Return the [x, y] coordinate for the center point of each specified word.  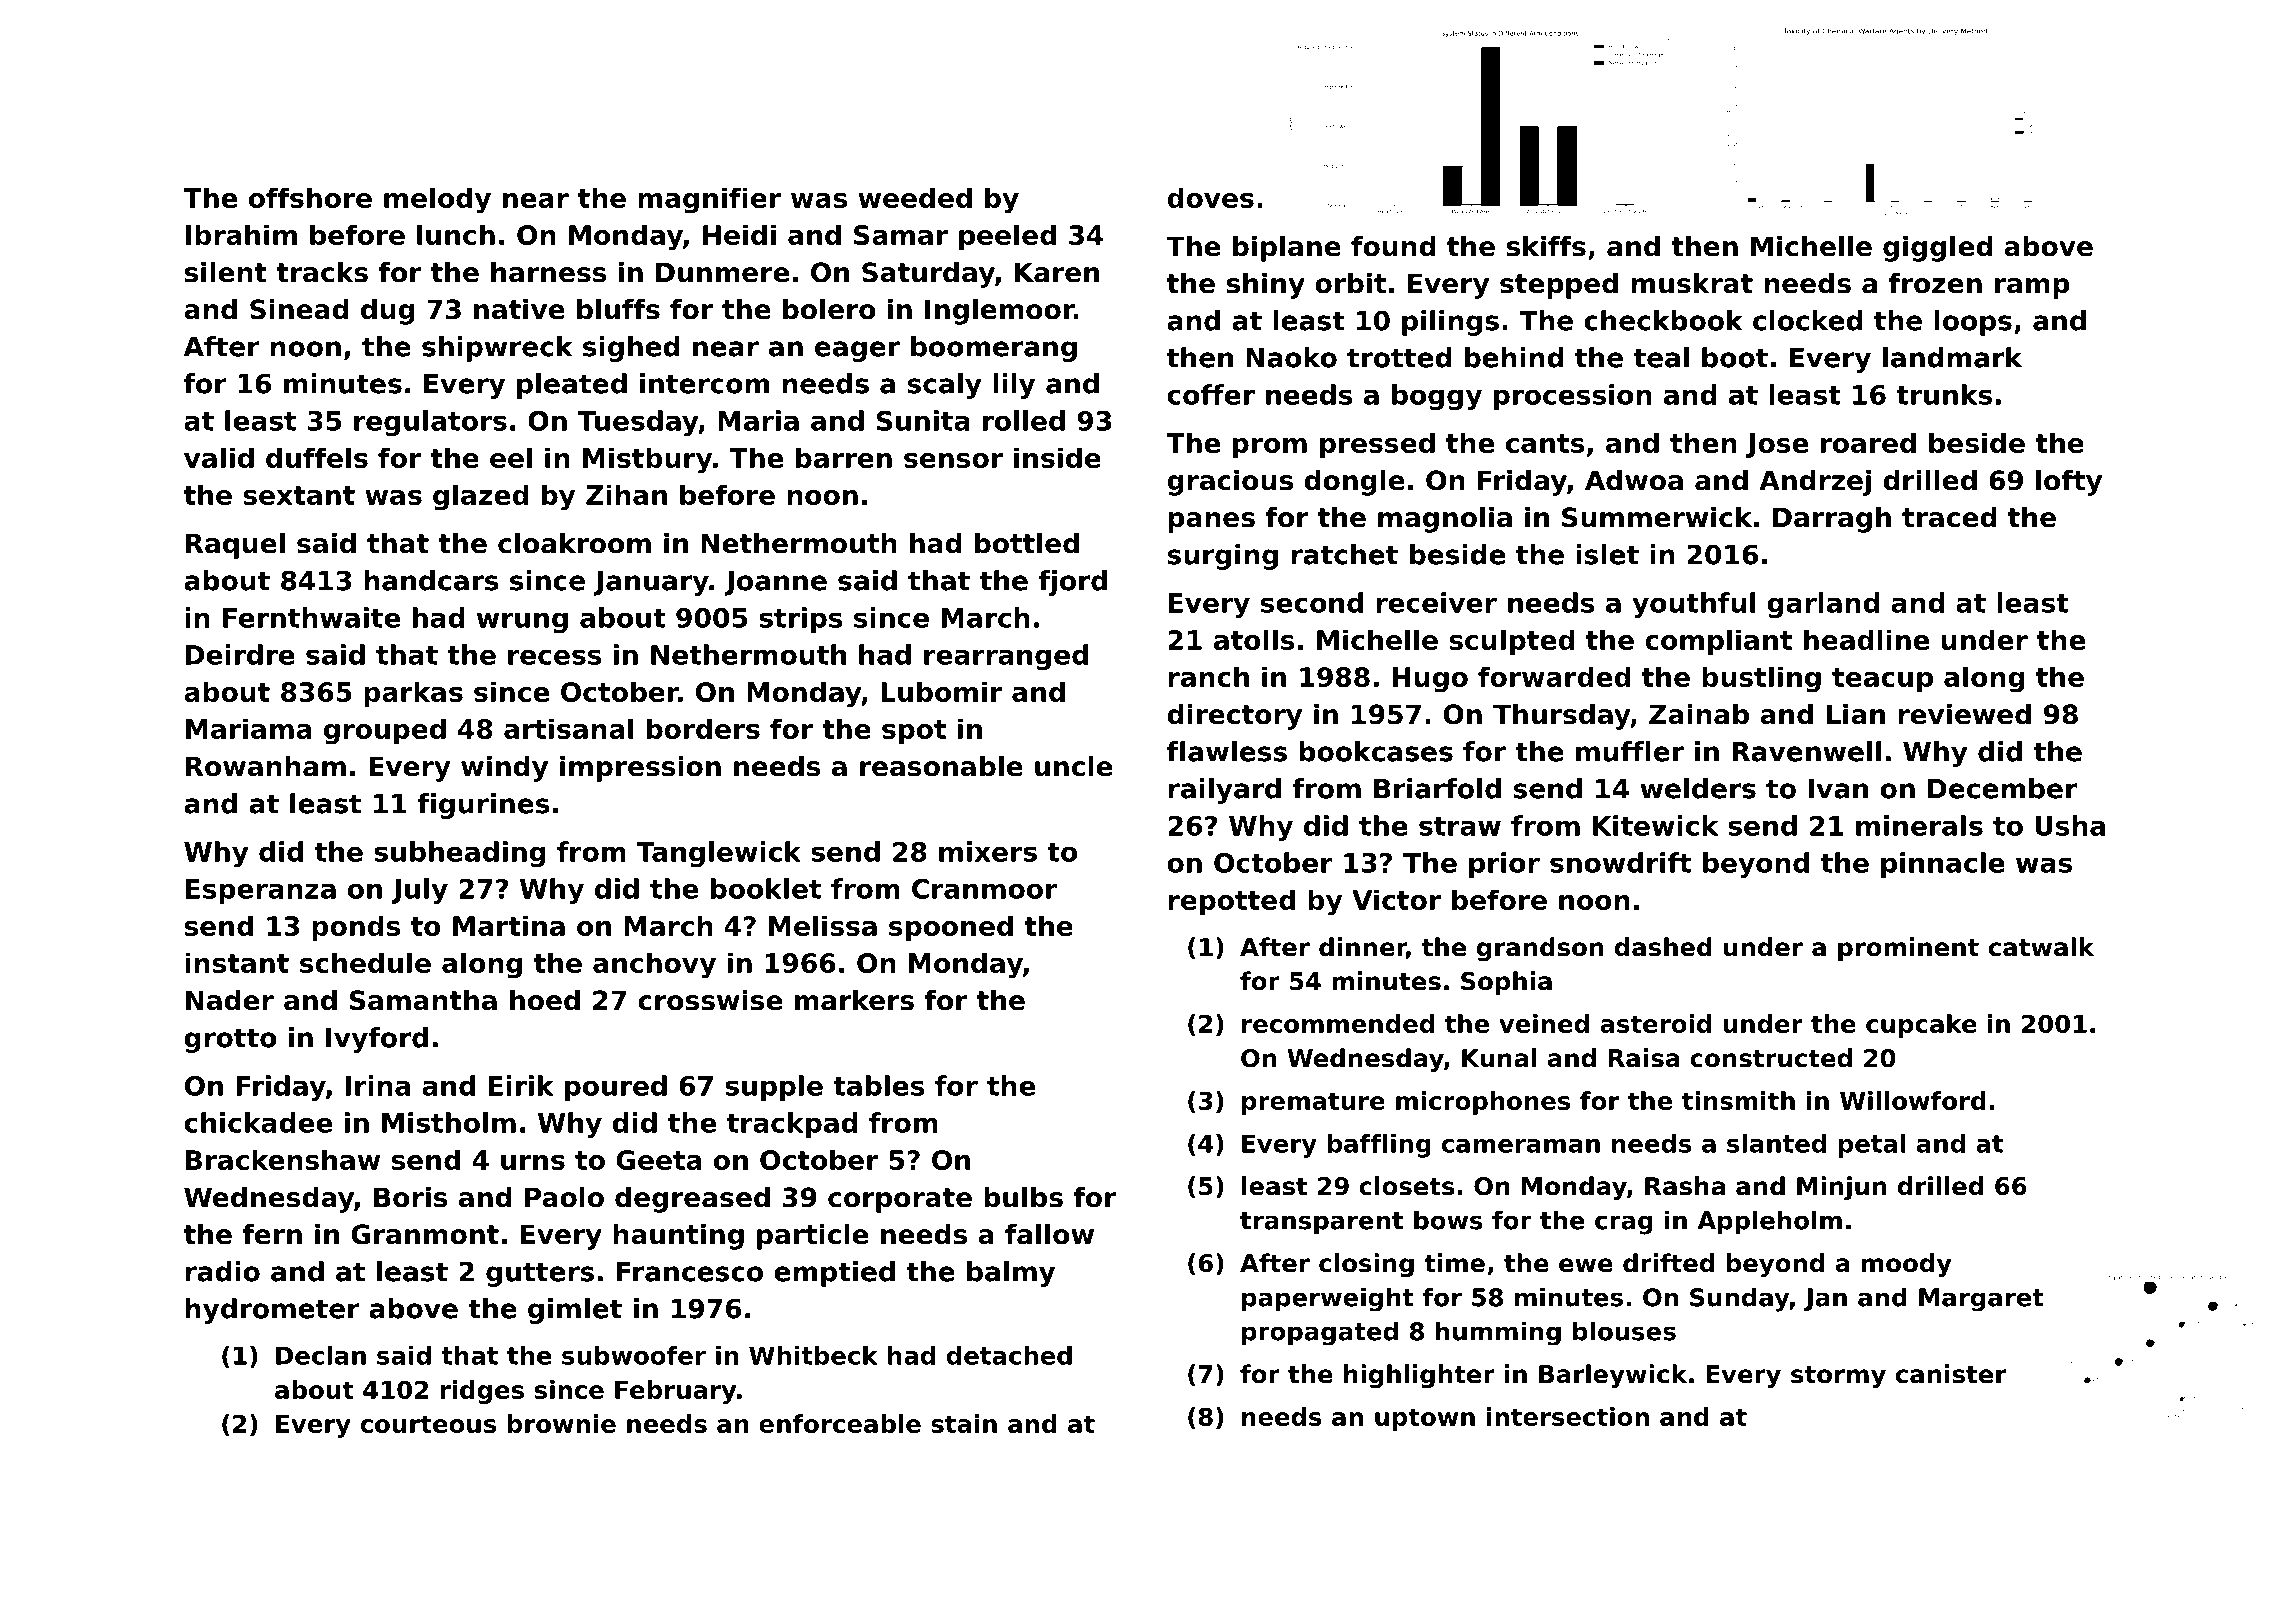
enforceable [840, 1423]
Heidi [739, 234]
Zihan [626, 494]
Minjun [1841, 1188]
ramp [2032, 288]
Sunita [923, 420]
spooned [951, 928]
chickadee [258, 1122]
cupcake [1921, 1026]
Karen [1057, 272]
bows [1448, 1220]
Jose [1777, 445]
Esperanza [261, 891]
